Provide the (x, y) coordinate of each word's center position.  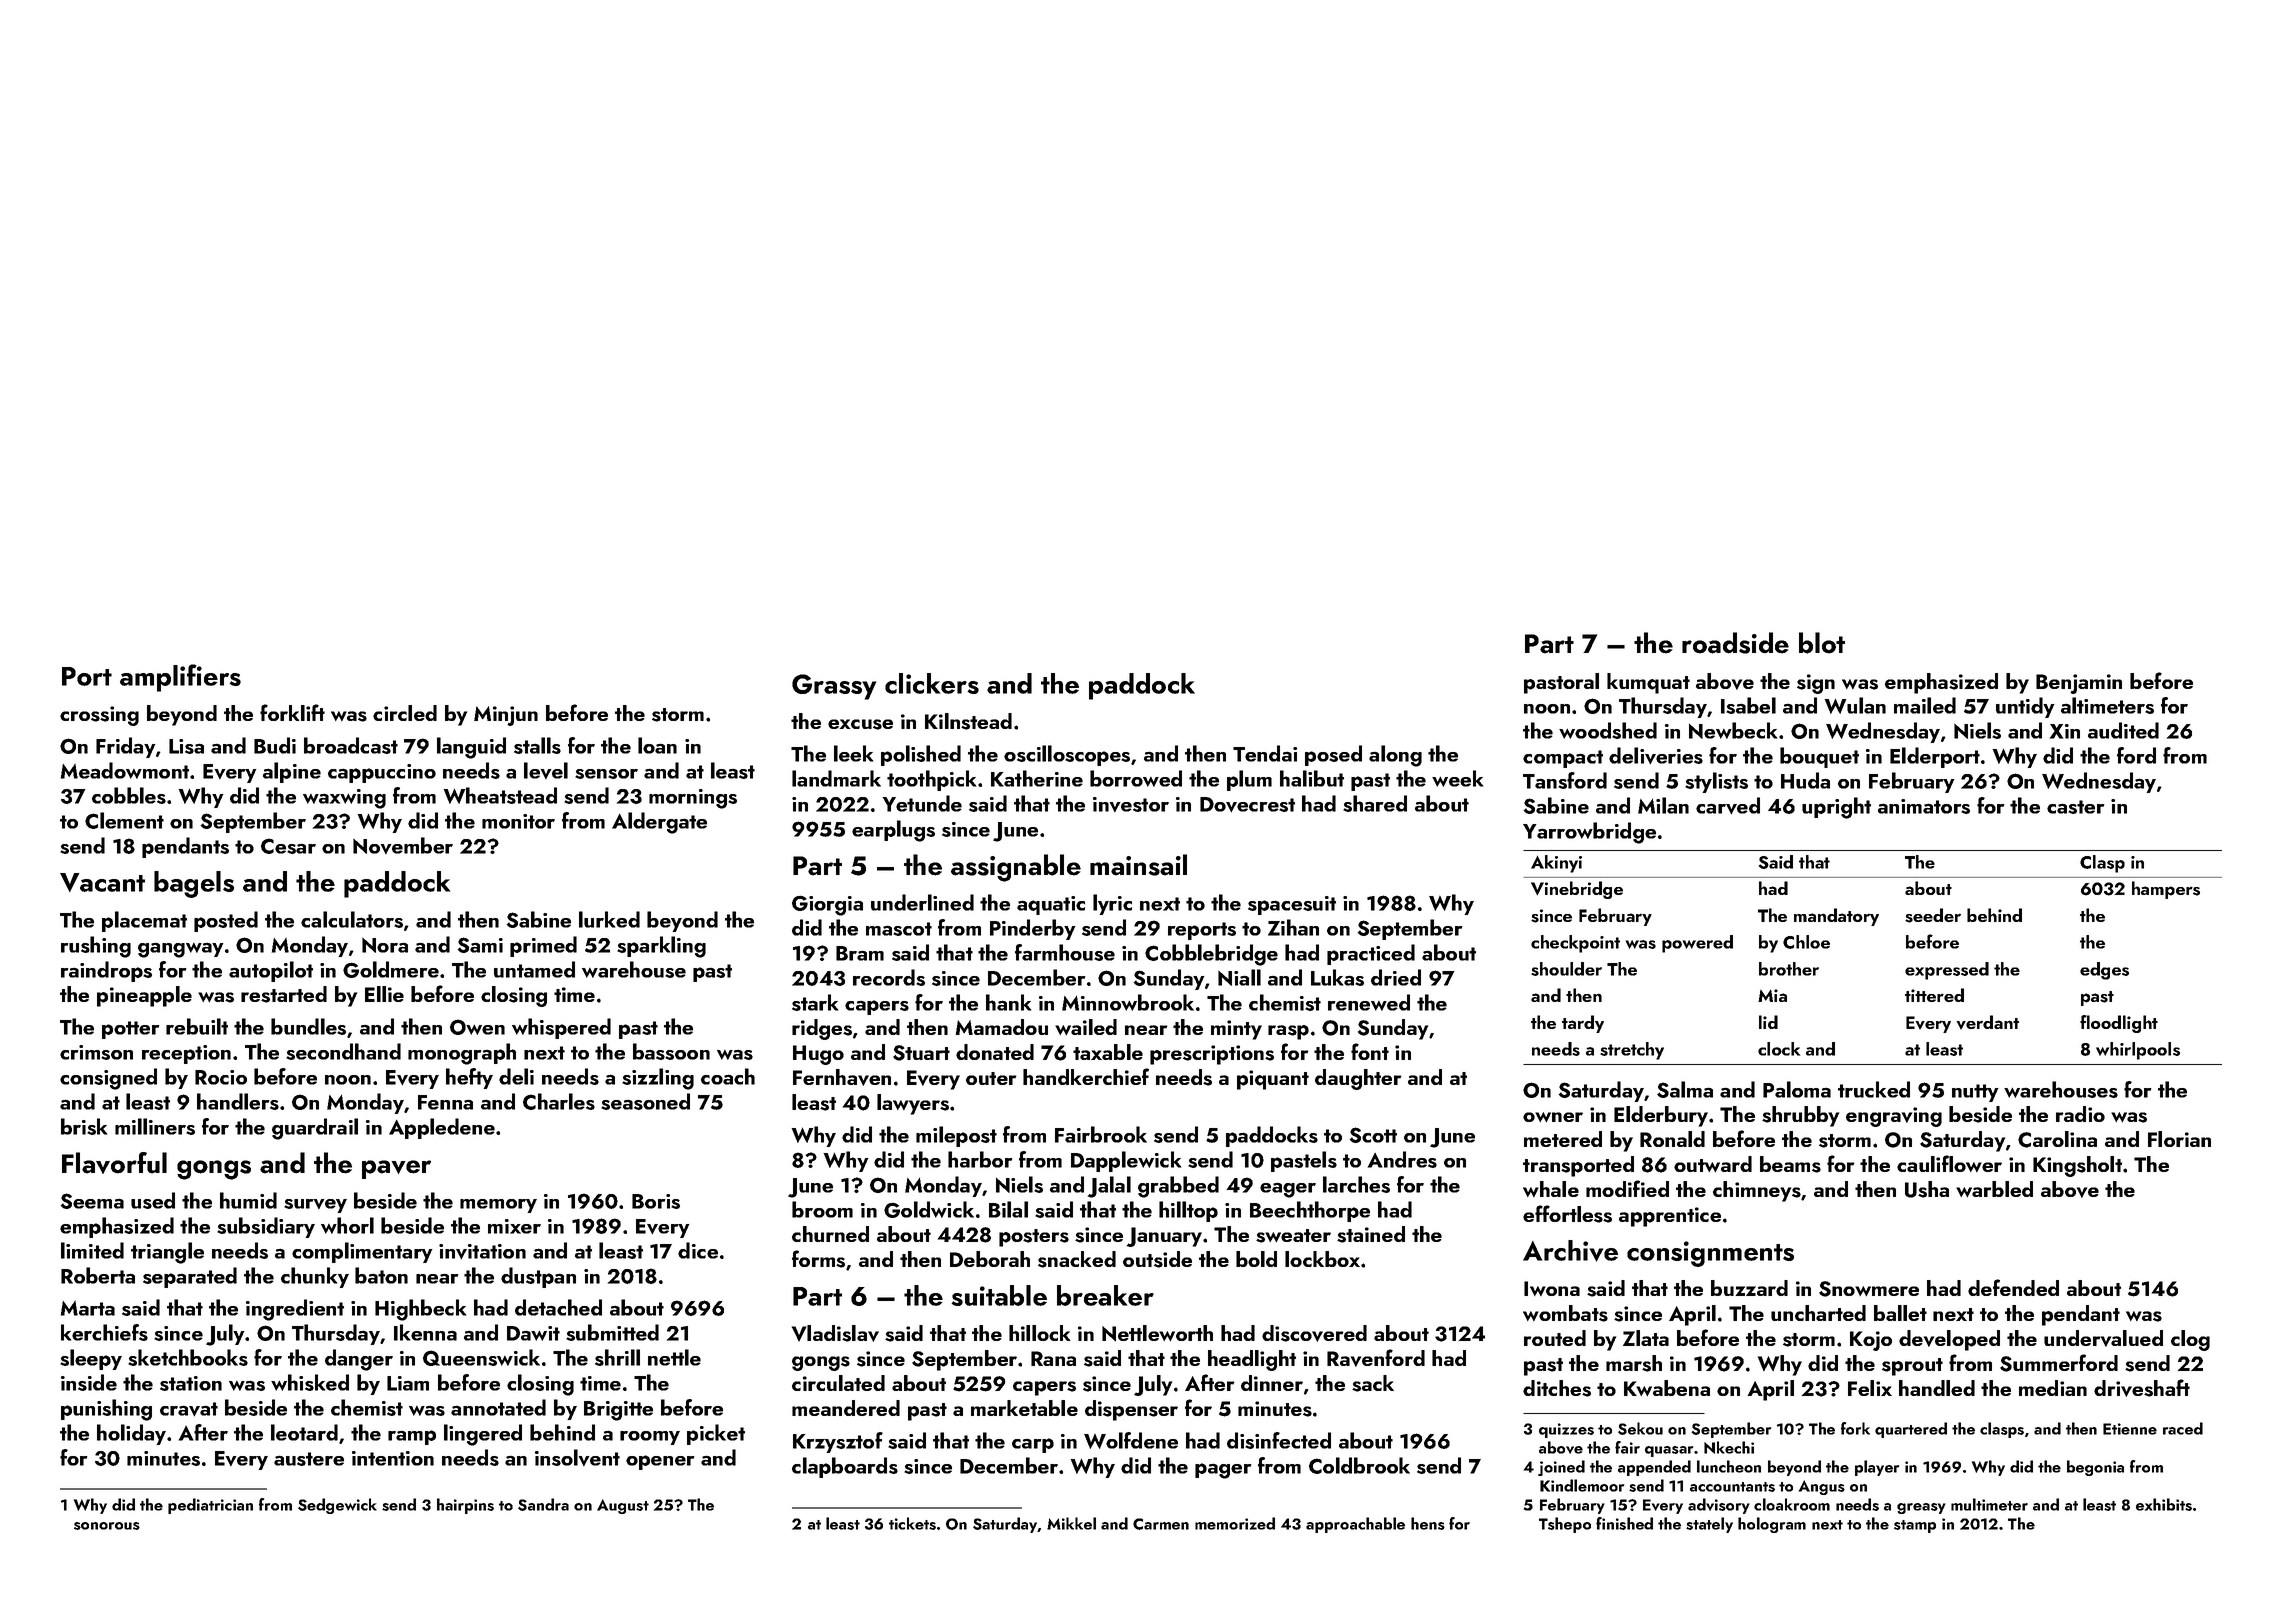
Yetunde (922, 803)
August (623, 1506)
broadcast (351, 745)
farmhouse (1065, 952)
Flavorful (114, 1163)
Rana (1053, 1358)
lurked (609, 919)
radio (2080, 1114)
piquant (1273, 1080)
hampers (2166, 890)
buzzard (1749, 1288)
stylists (1716, 782)
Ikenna (425, 1332)
